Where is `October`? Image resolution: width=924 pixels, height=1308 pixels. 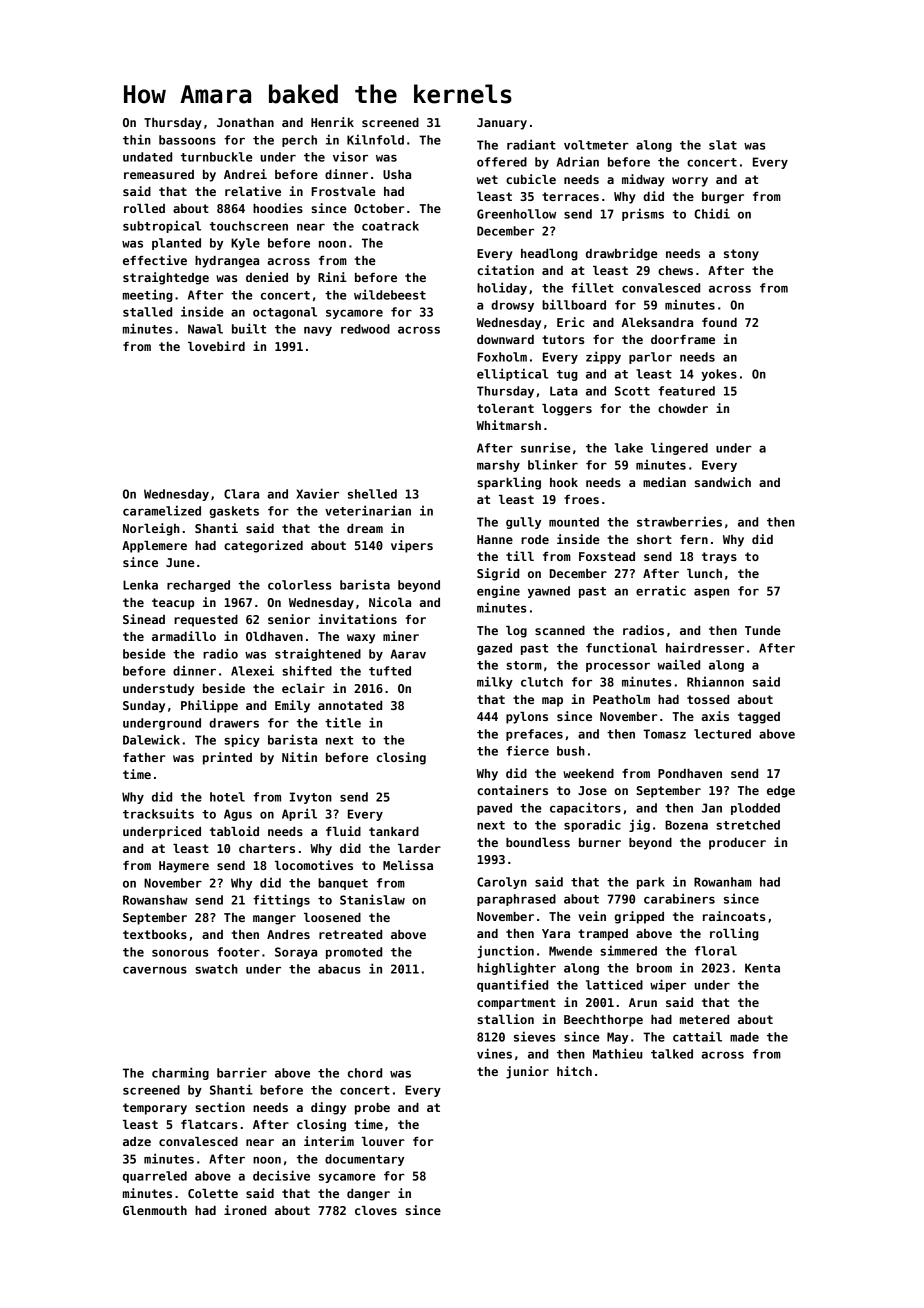
October is located at coordinates (379, 208).
